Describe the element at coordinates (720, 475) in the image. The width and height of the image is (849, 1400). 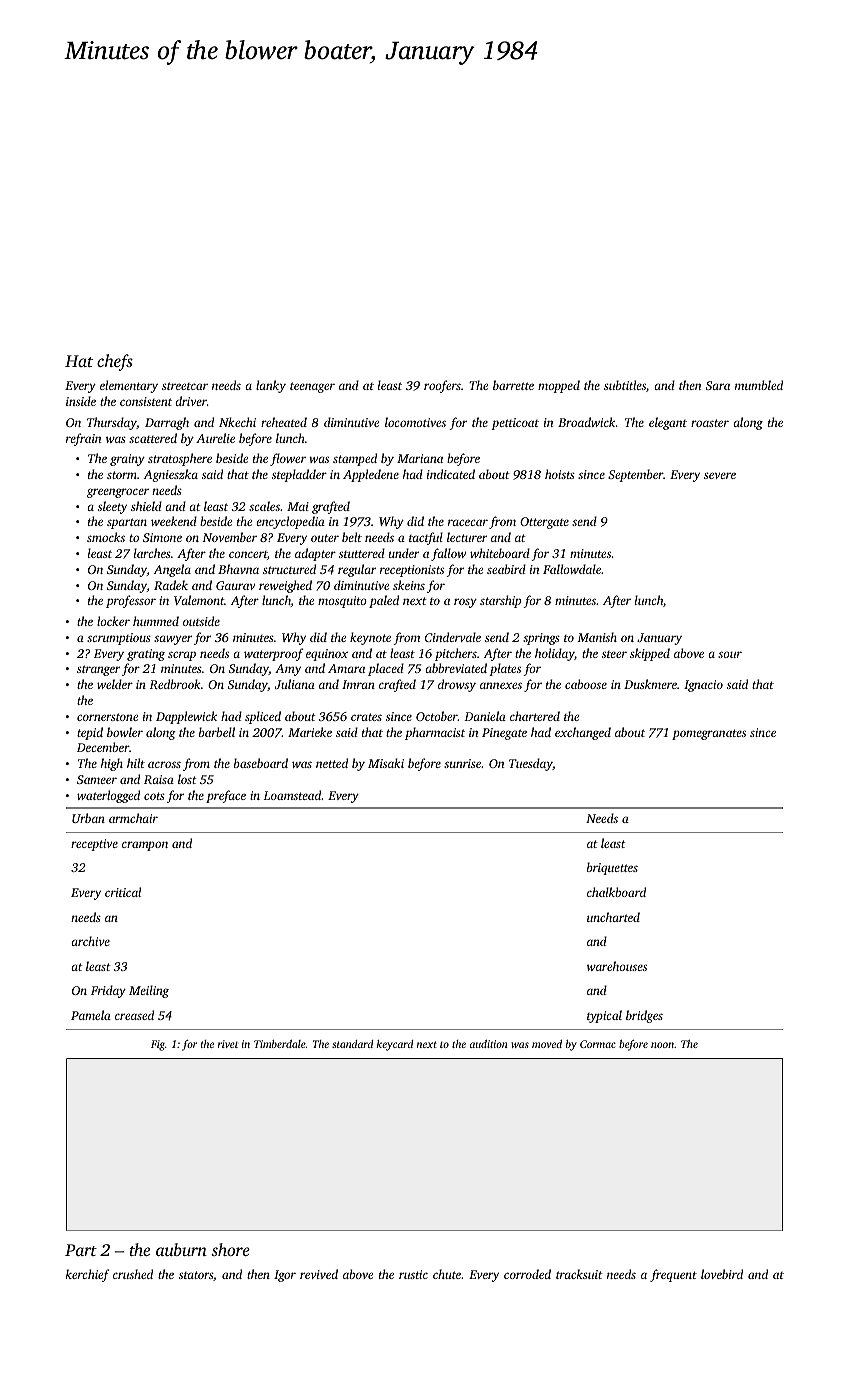
I see `severe` at that location.
